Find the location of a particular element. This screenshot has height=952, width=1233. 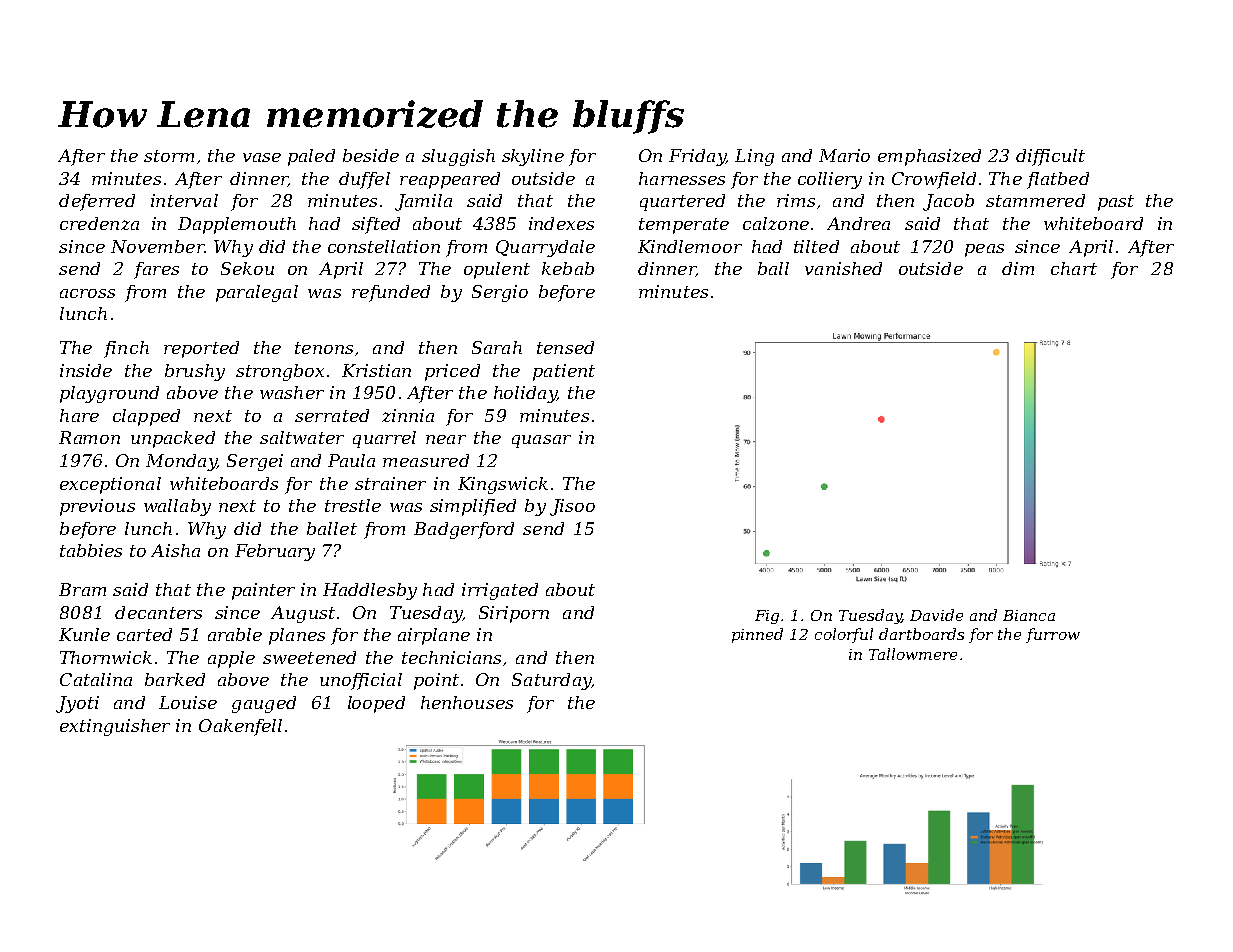

Quarrydale is located at coordinates (545, 248).
